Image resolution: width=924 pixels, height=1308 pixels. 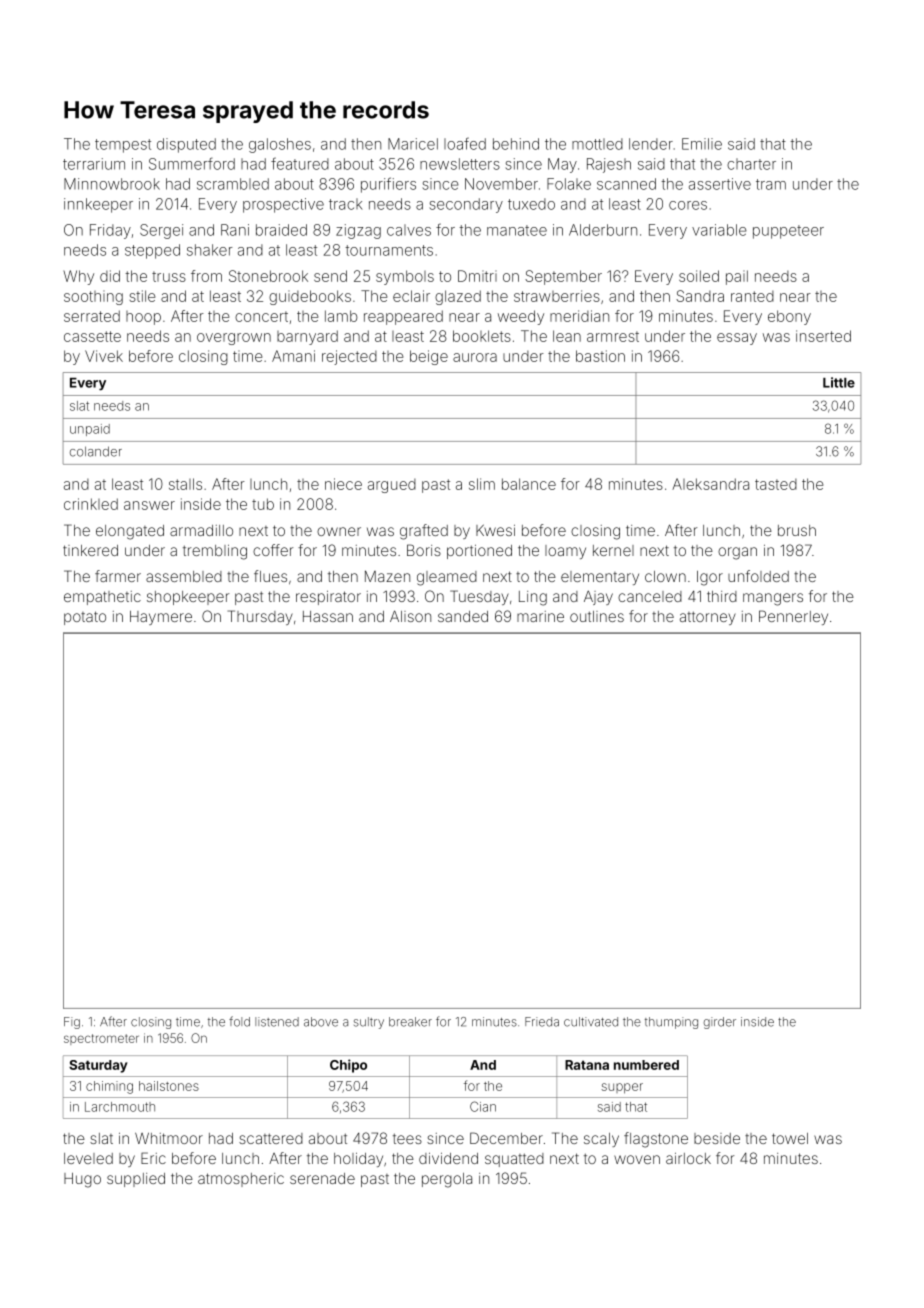 What do you see at coordinates (413, 144) in the screenshot?
I see `Maricel` at bounding box center [413, 144].
